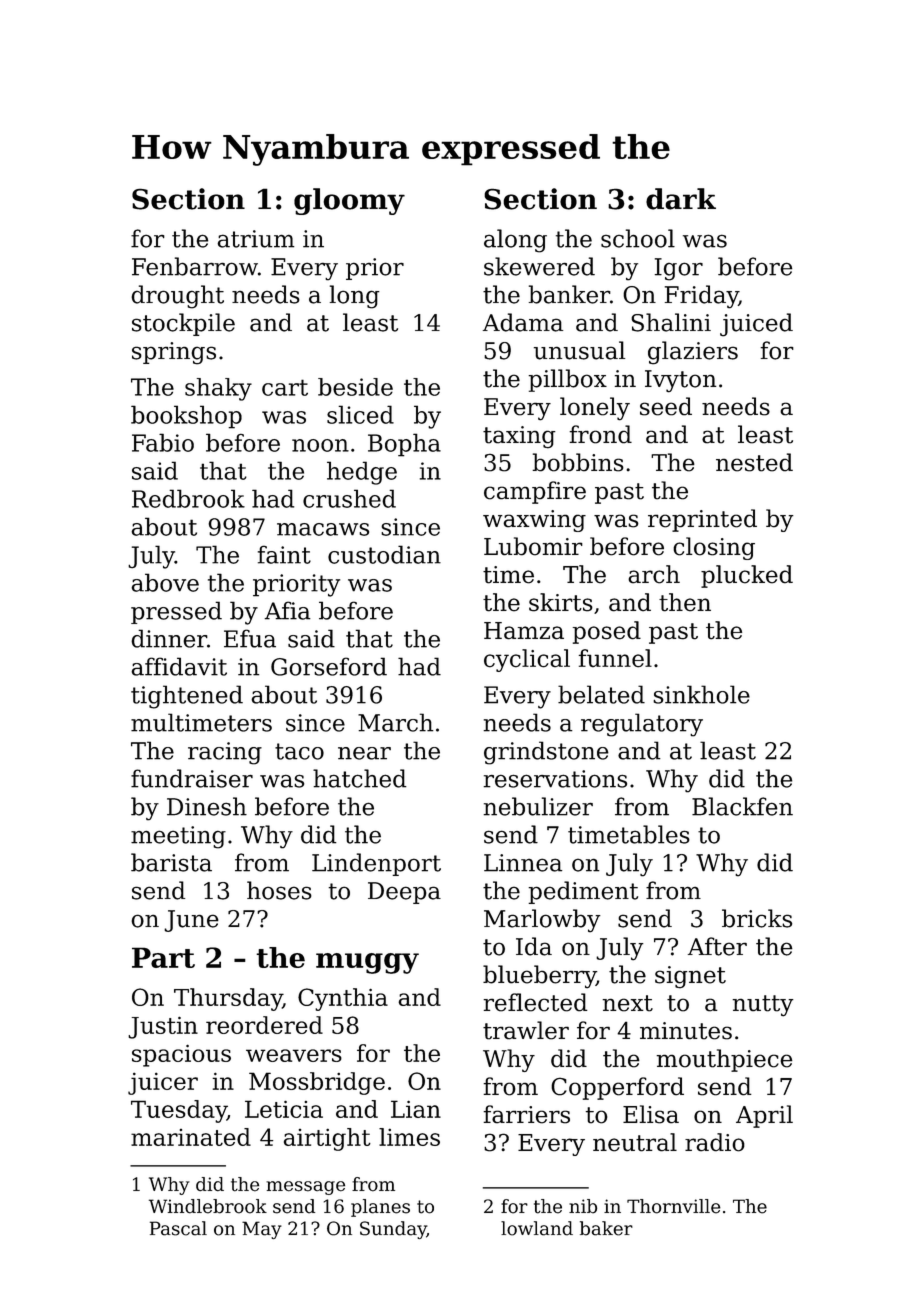 This page has width=924, height=1311. I want to click on hoses, so click(279, 890).
